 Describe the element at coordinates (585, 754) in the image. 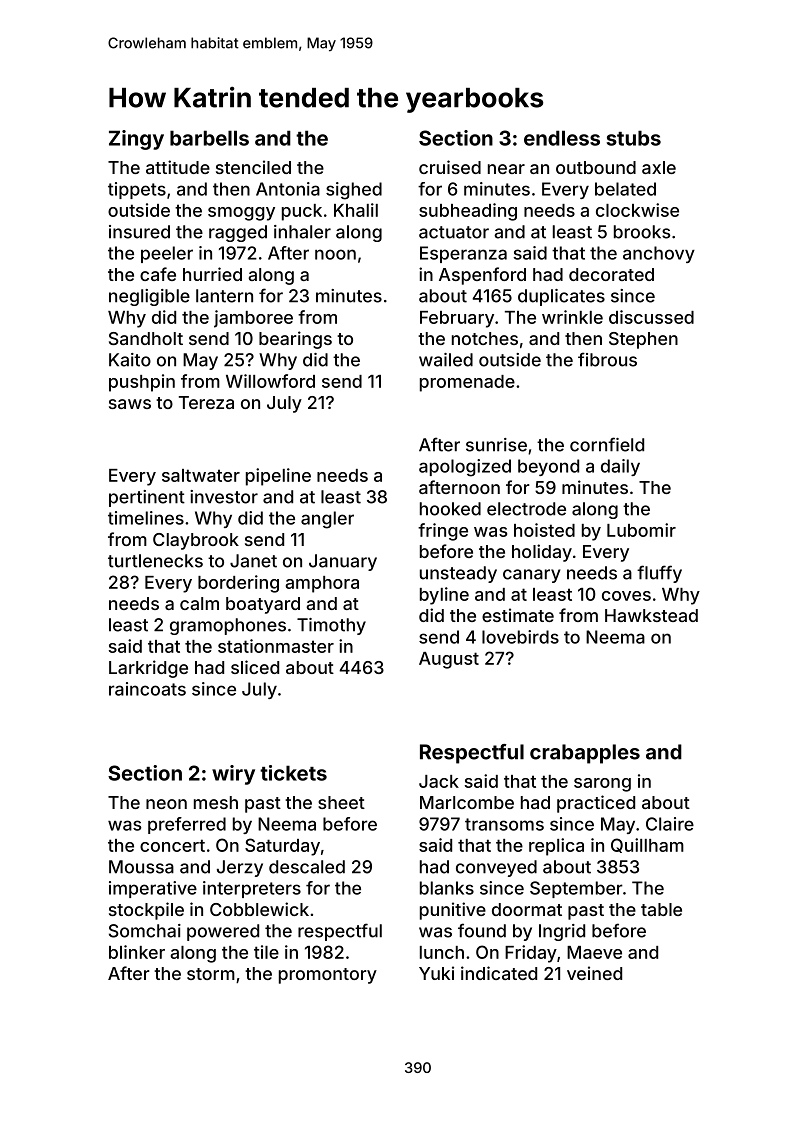

I see `crabapples` at that location.
